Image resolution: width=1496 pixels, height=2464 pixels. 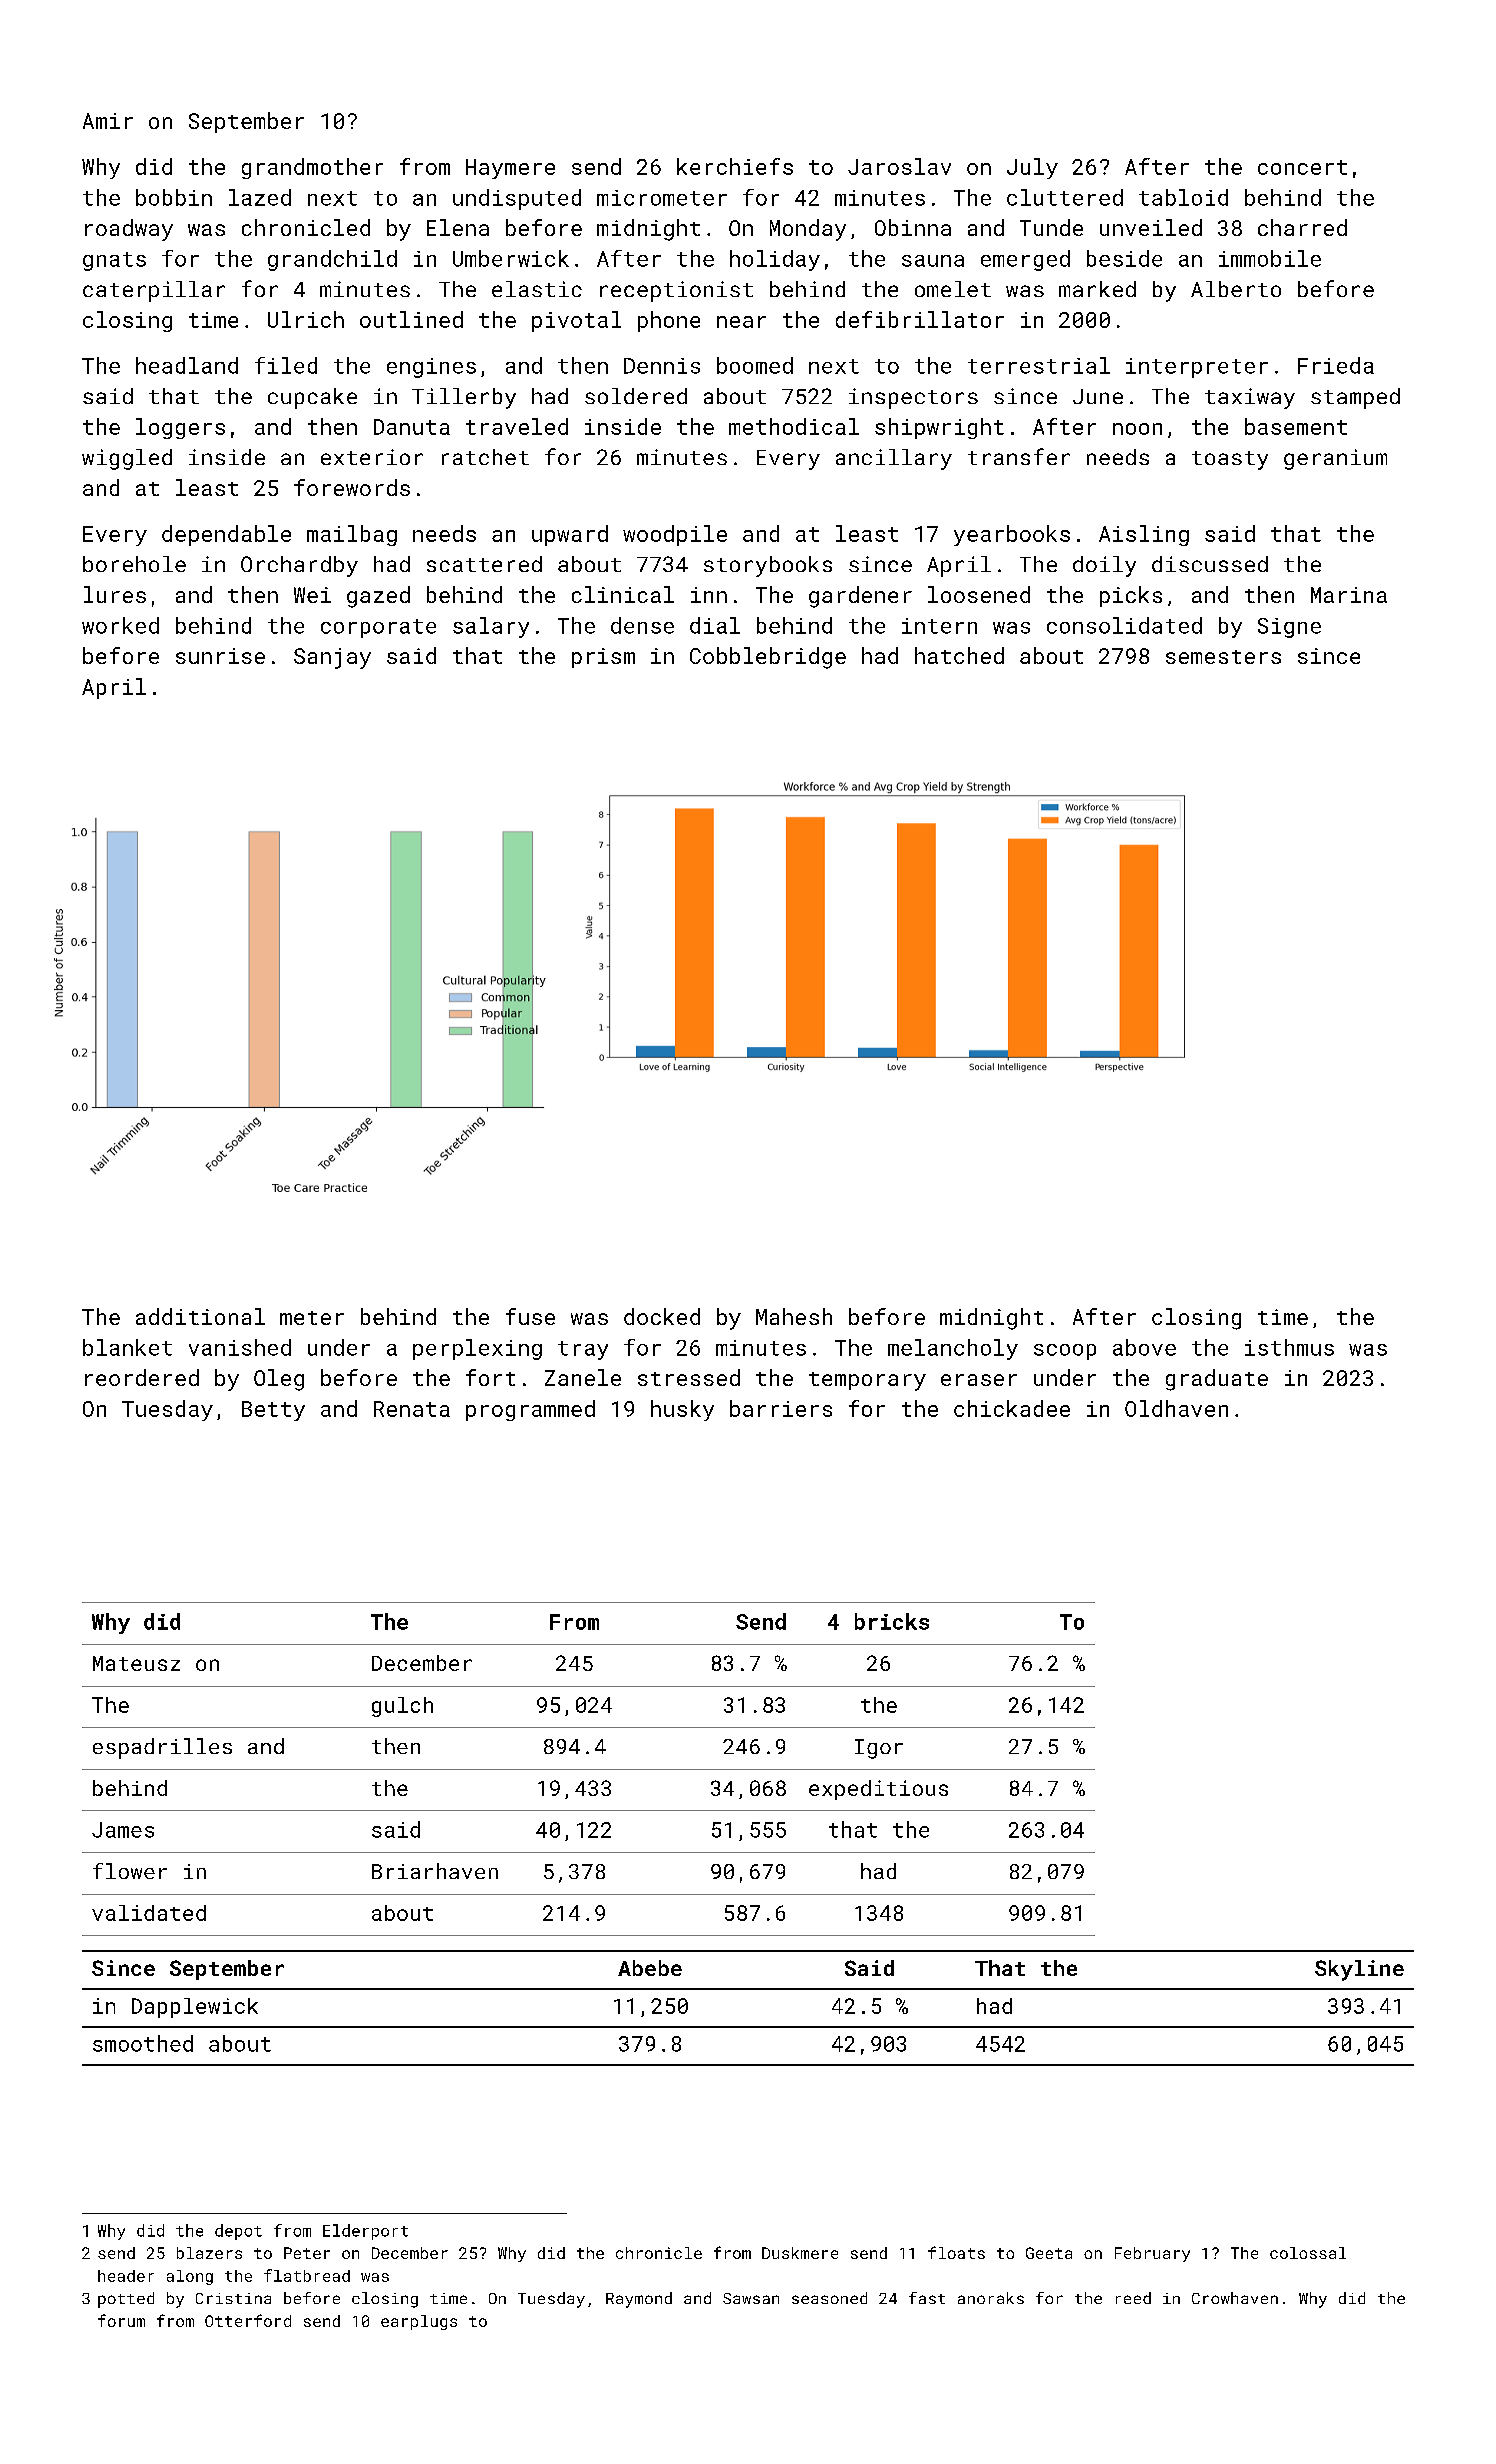 What do you see at coordinates (650, 1968) in the screenshot?
I see `Abebe` at bounding box center [650, 1968].
